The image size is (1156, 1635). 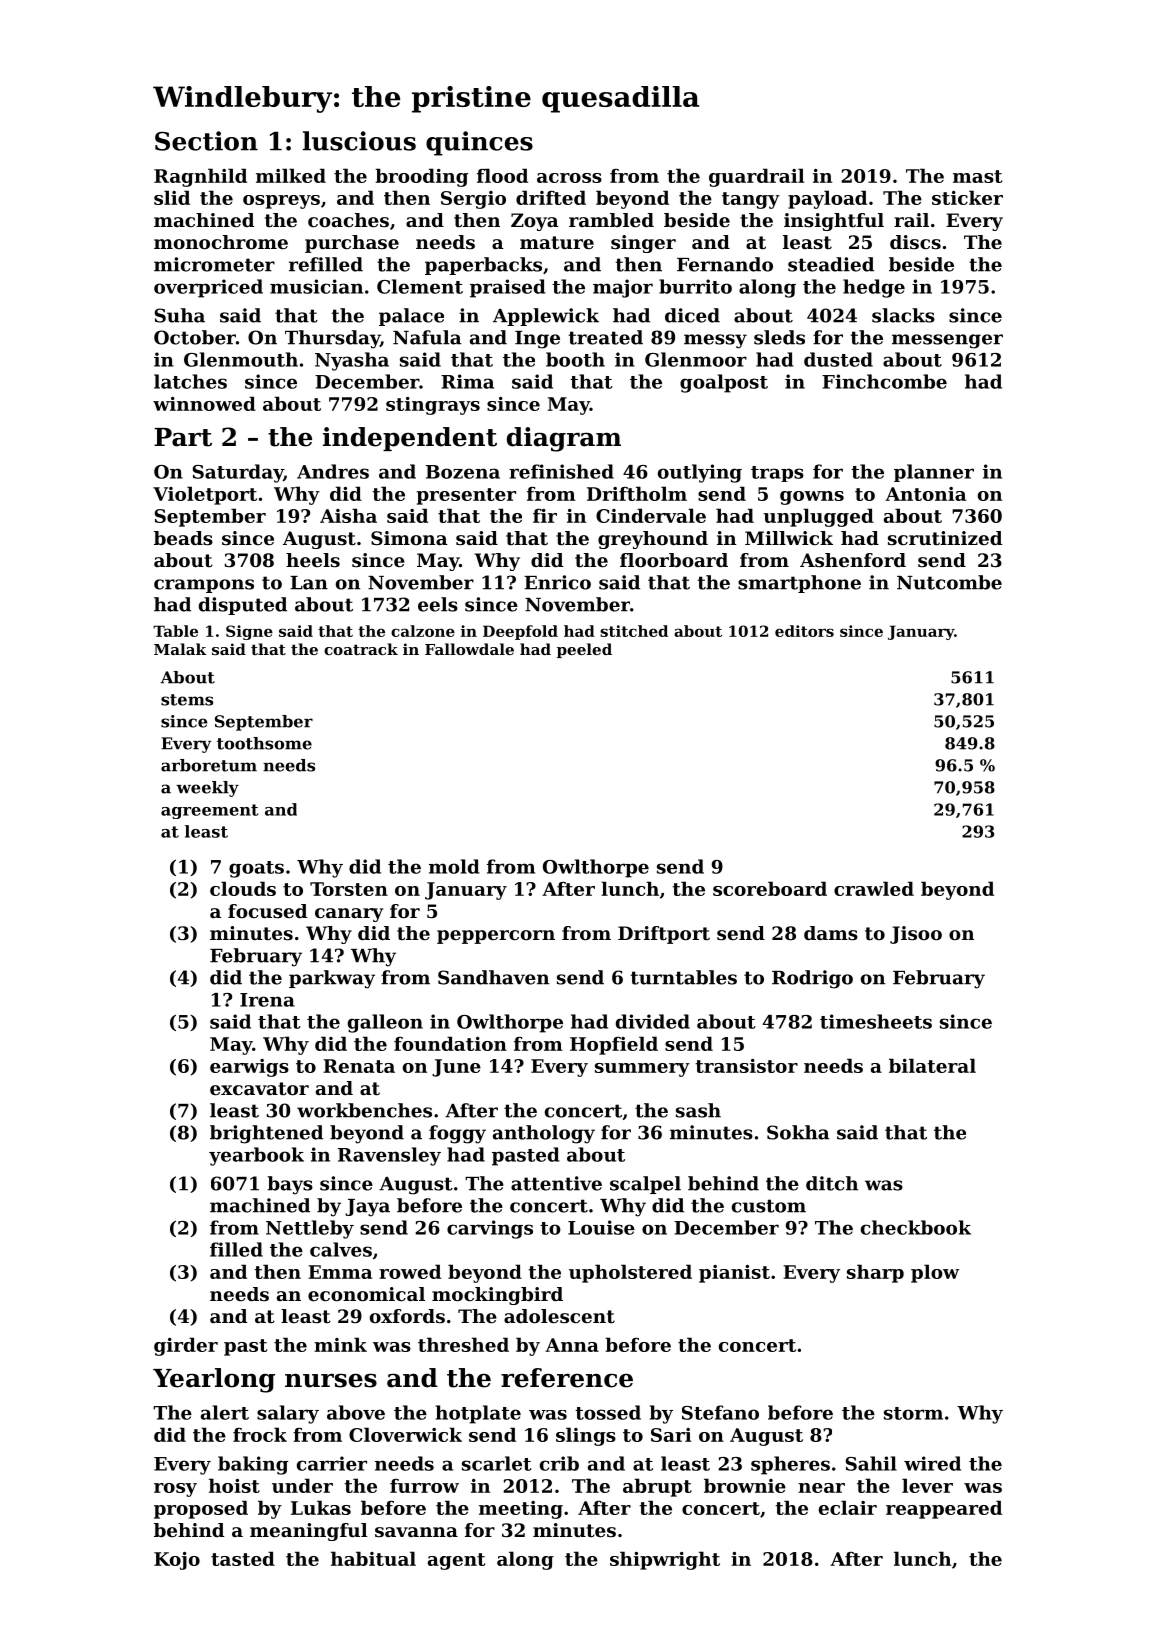 What do you see at coordinates (243, 1558) in the screenshot?
I see `tasted` at bounding box center [243, 1558].
